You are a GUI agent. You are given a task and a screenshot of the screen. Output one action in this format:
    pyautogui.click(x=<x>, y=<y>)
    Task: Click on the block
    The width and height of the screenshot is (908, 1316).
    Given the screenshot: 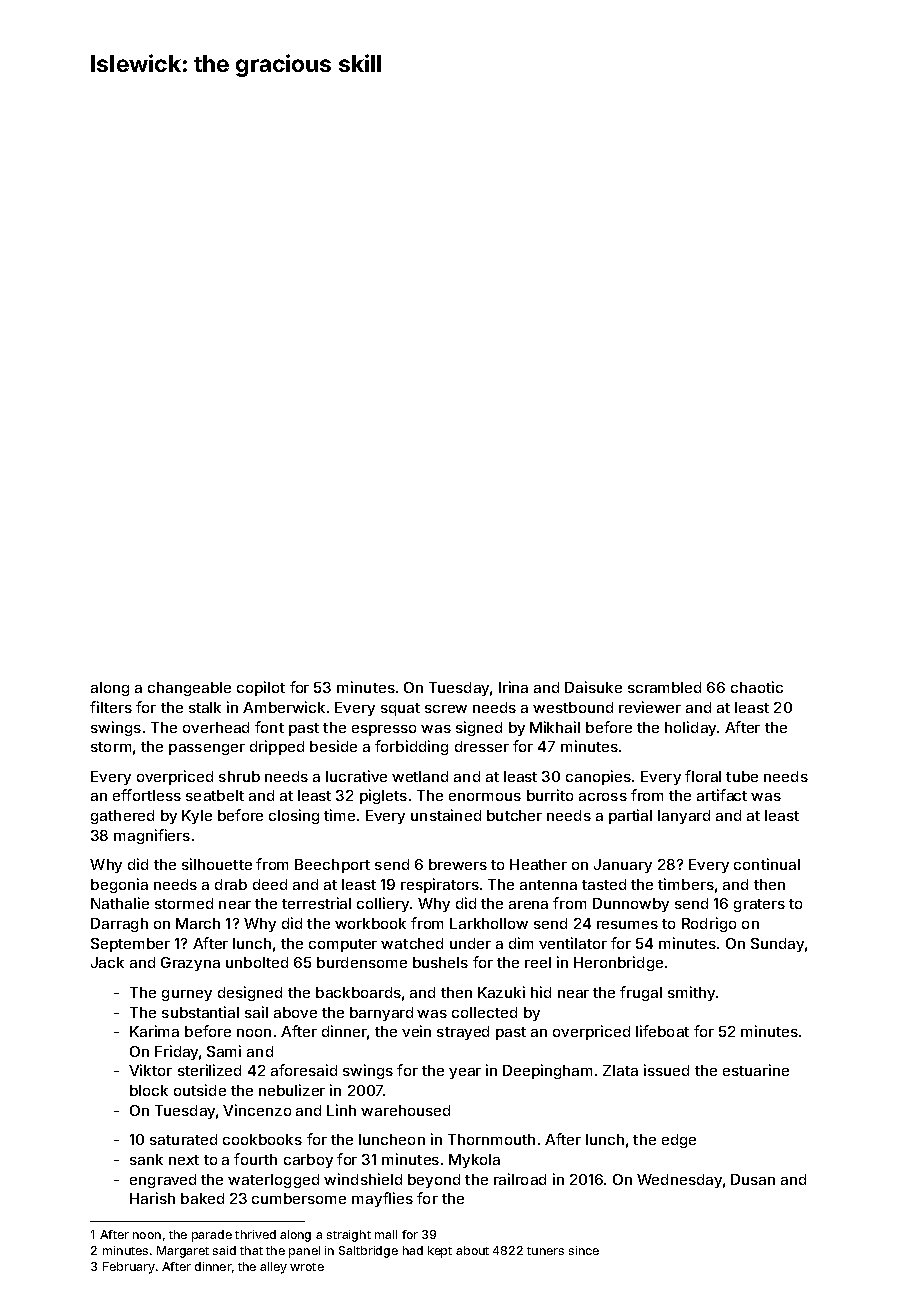 What is the action you would take?
    pyautogui.click(x=149, y=1090)
